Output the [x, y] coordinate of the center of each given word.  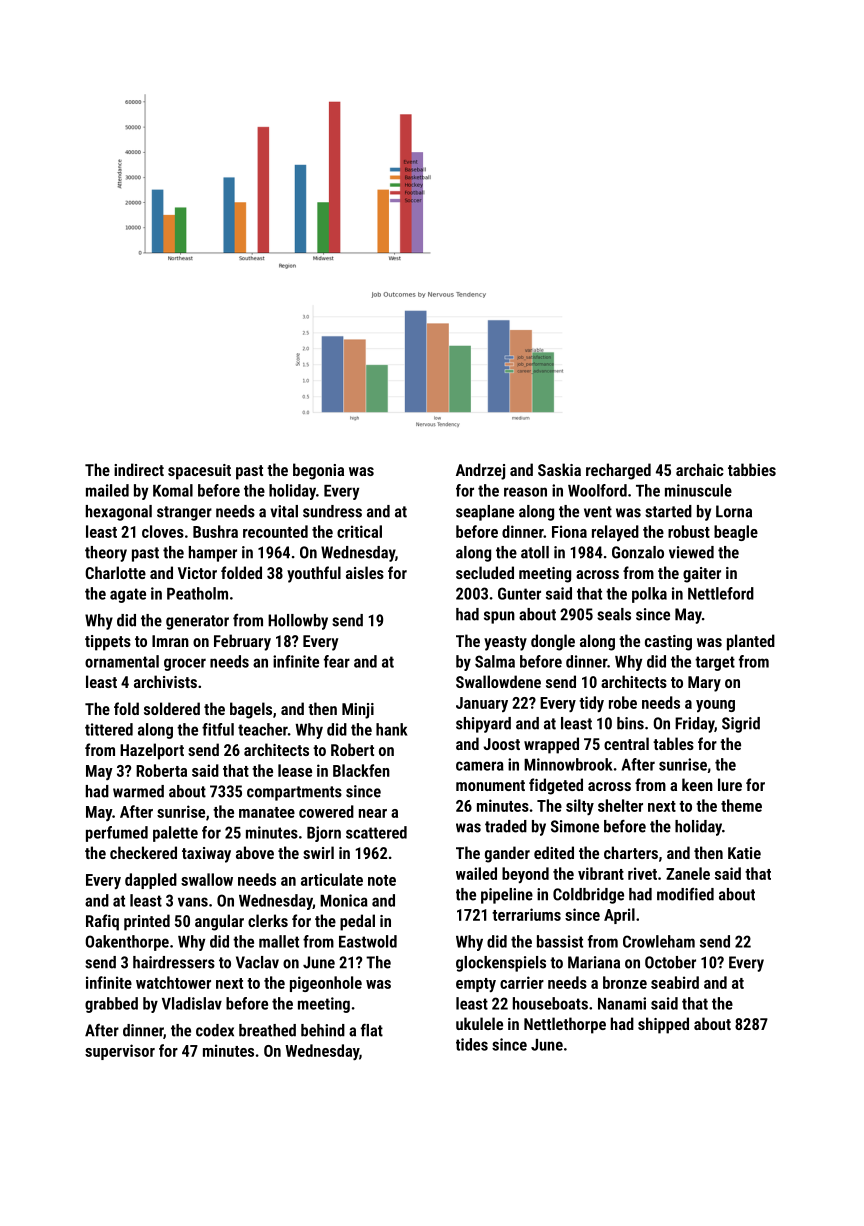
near [373, 813]
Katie [744, 853]
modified [685, 894]
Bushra [215, 531]
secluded [485, 572]
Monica [344, 900]
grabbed [111, 1005]
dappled [151, 881]
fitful [218, 729]
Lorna [734, 511]
